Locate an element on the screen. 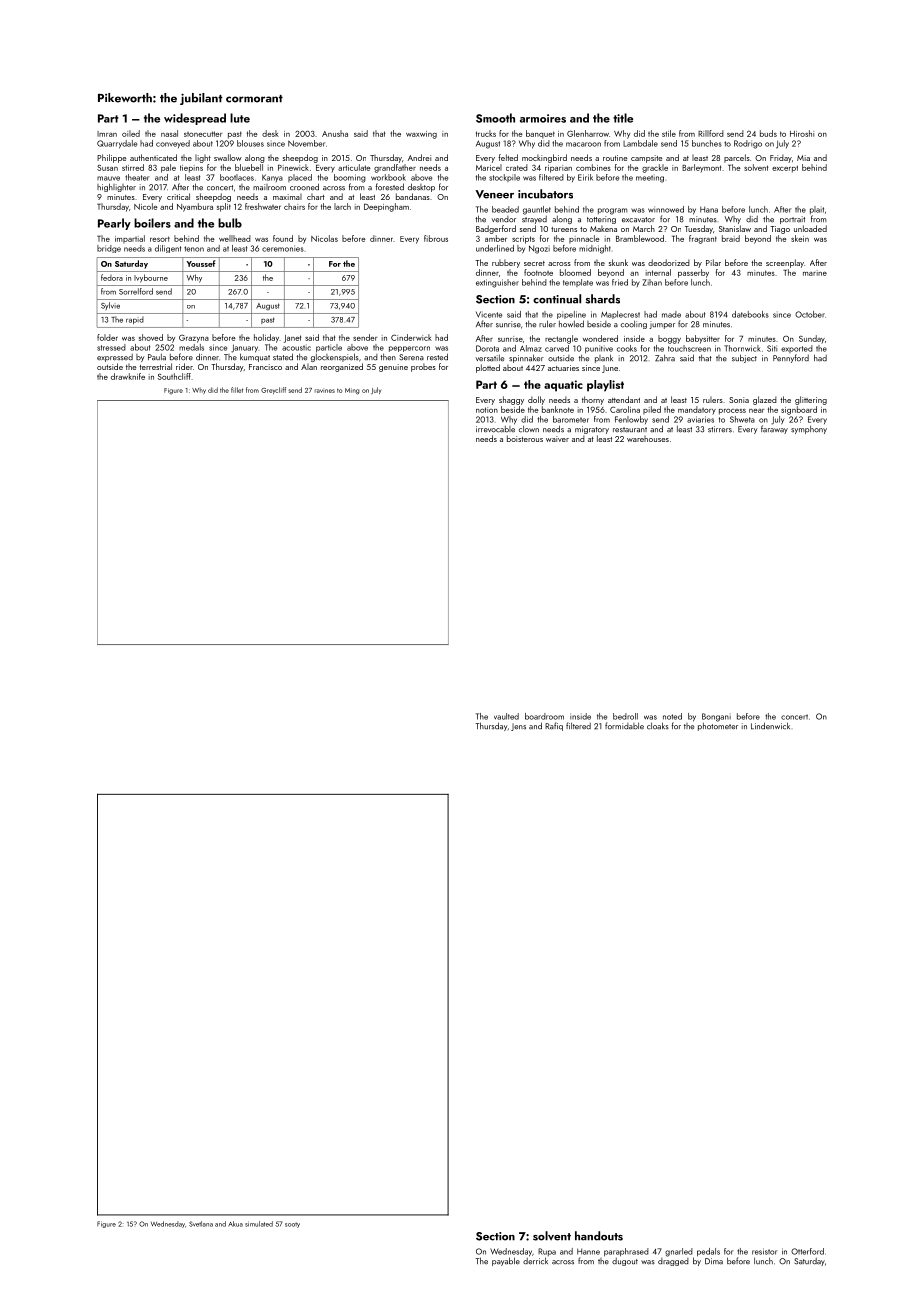  Otterford is located at coordinates (807, 1251).
